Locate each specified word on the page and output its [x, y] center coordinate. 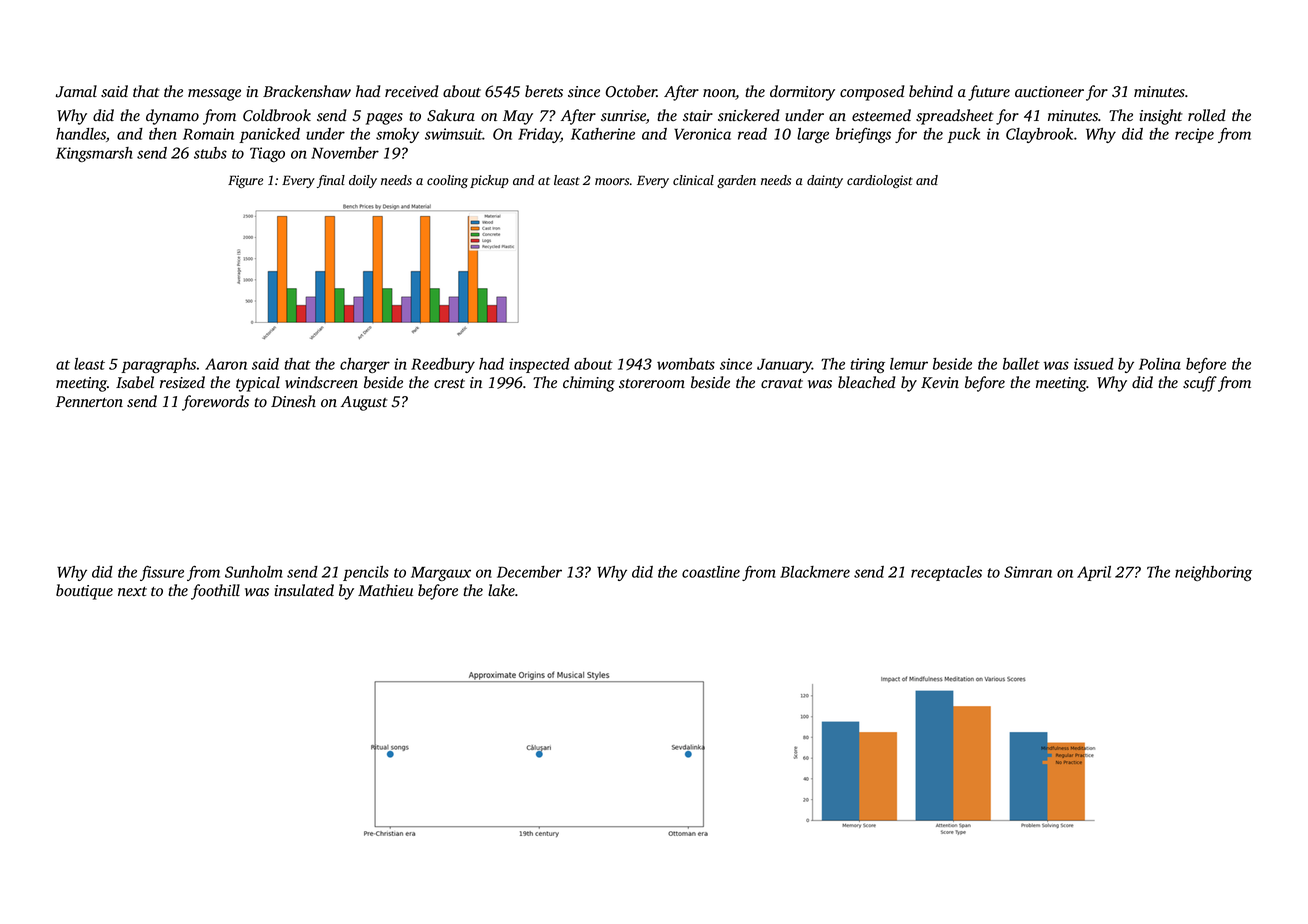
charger [365, 365]
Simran [1028, 572]
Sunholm [254, 572]
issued [1094, 364]
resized [182, 382]
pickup [489, 181]
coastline [711, 572]
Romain [208, 134]
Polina [1160, 364]
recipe [1194, 135]
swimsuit [454, 134]
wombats [686, 364]
